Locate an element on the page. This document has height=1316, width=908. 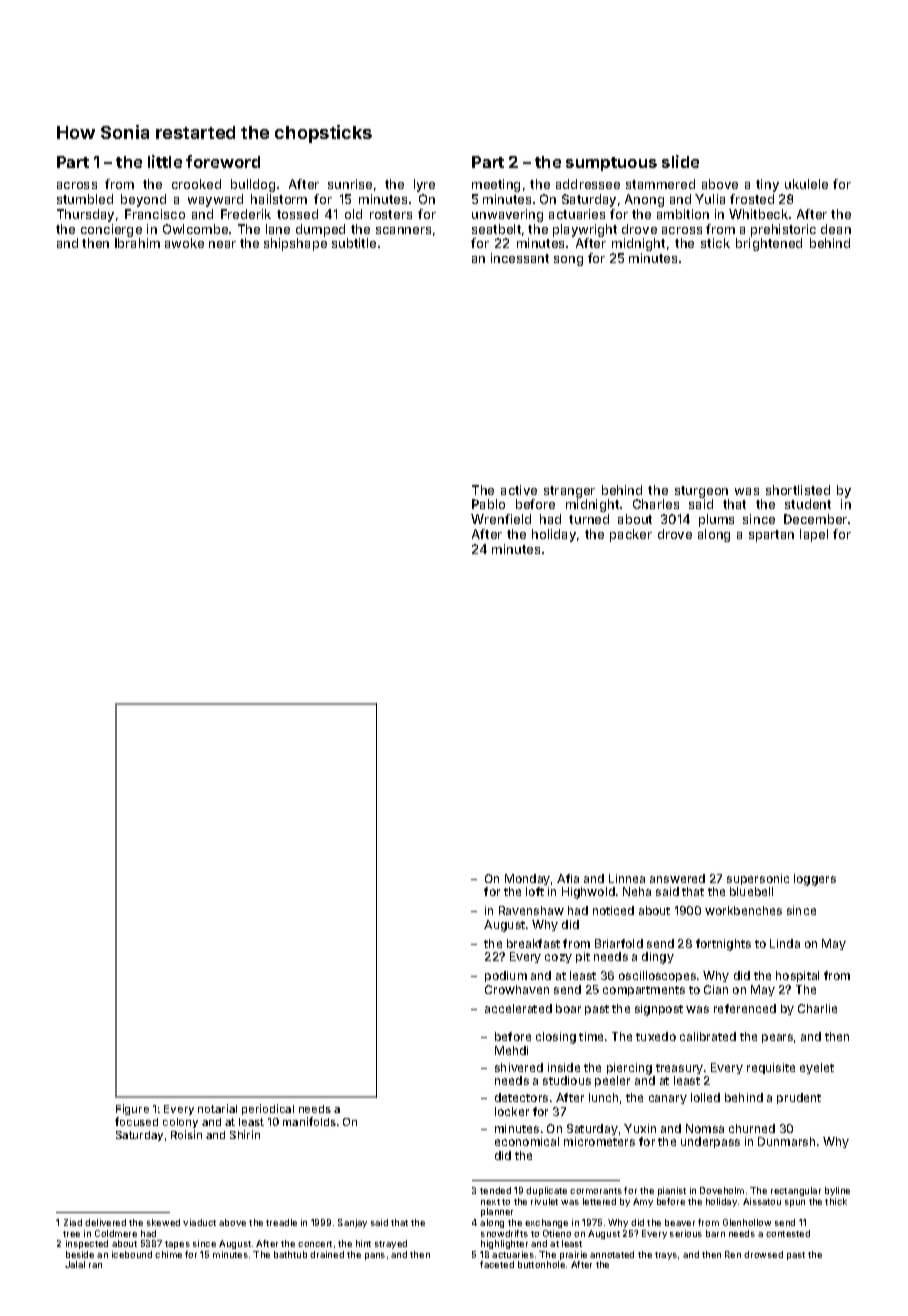
Neha is located at coordinates (637, 891).
